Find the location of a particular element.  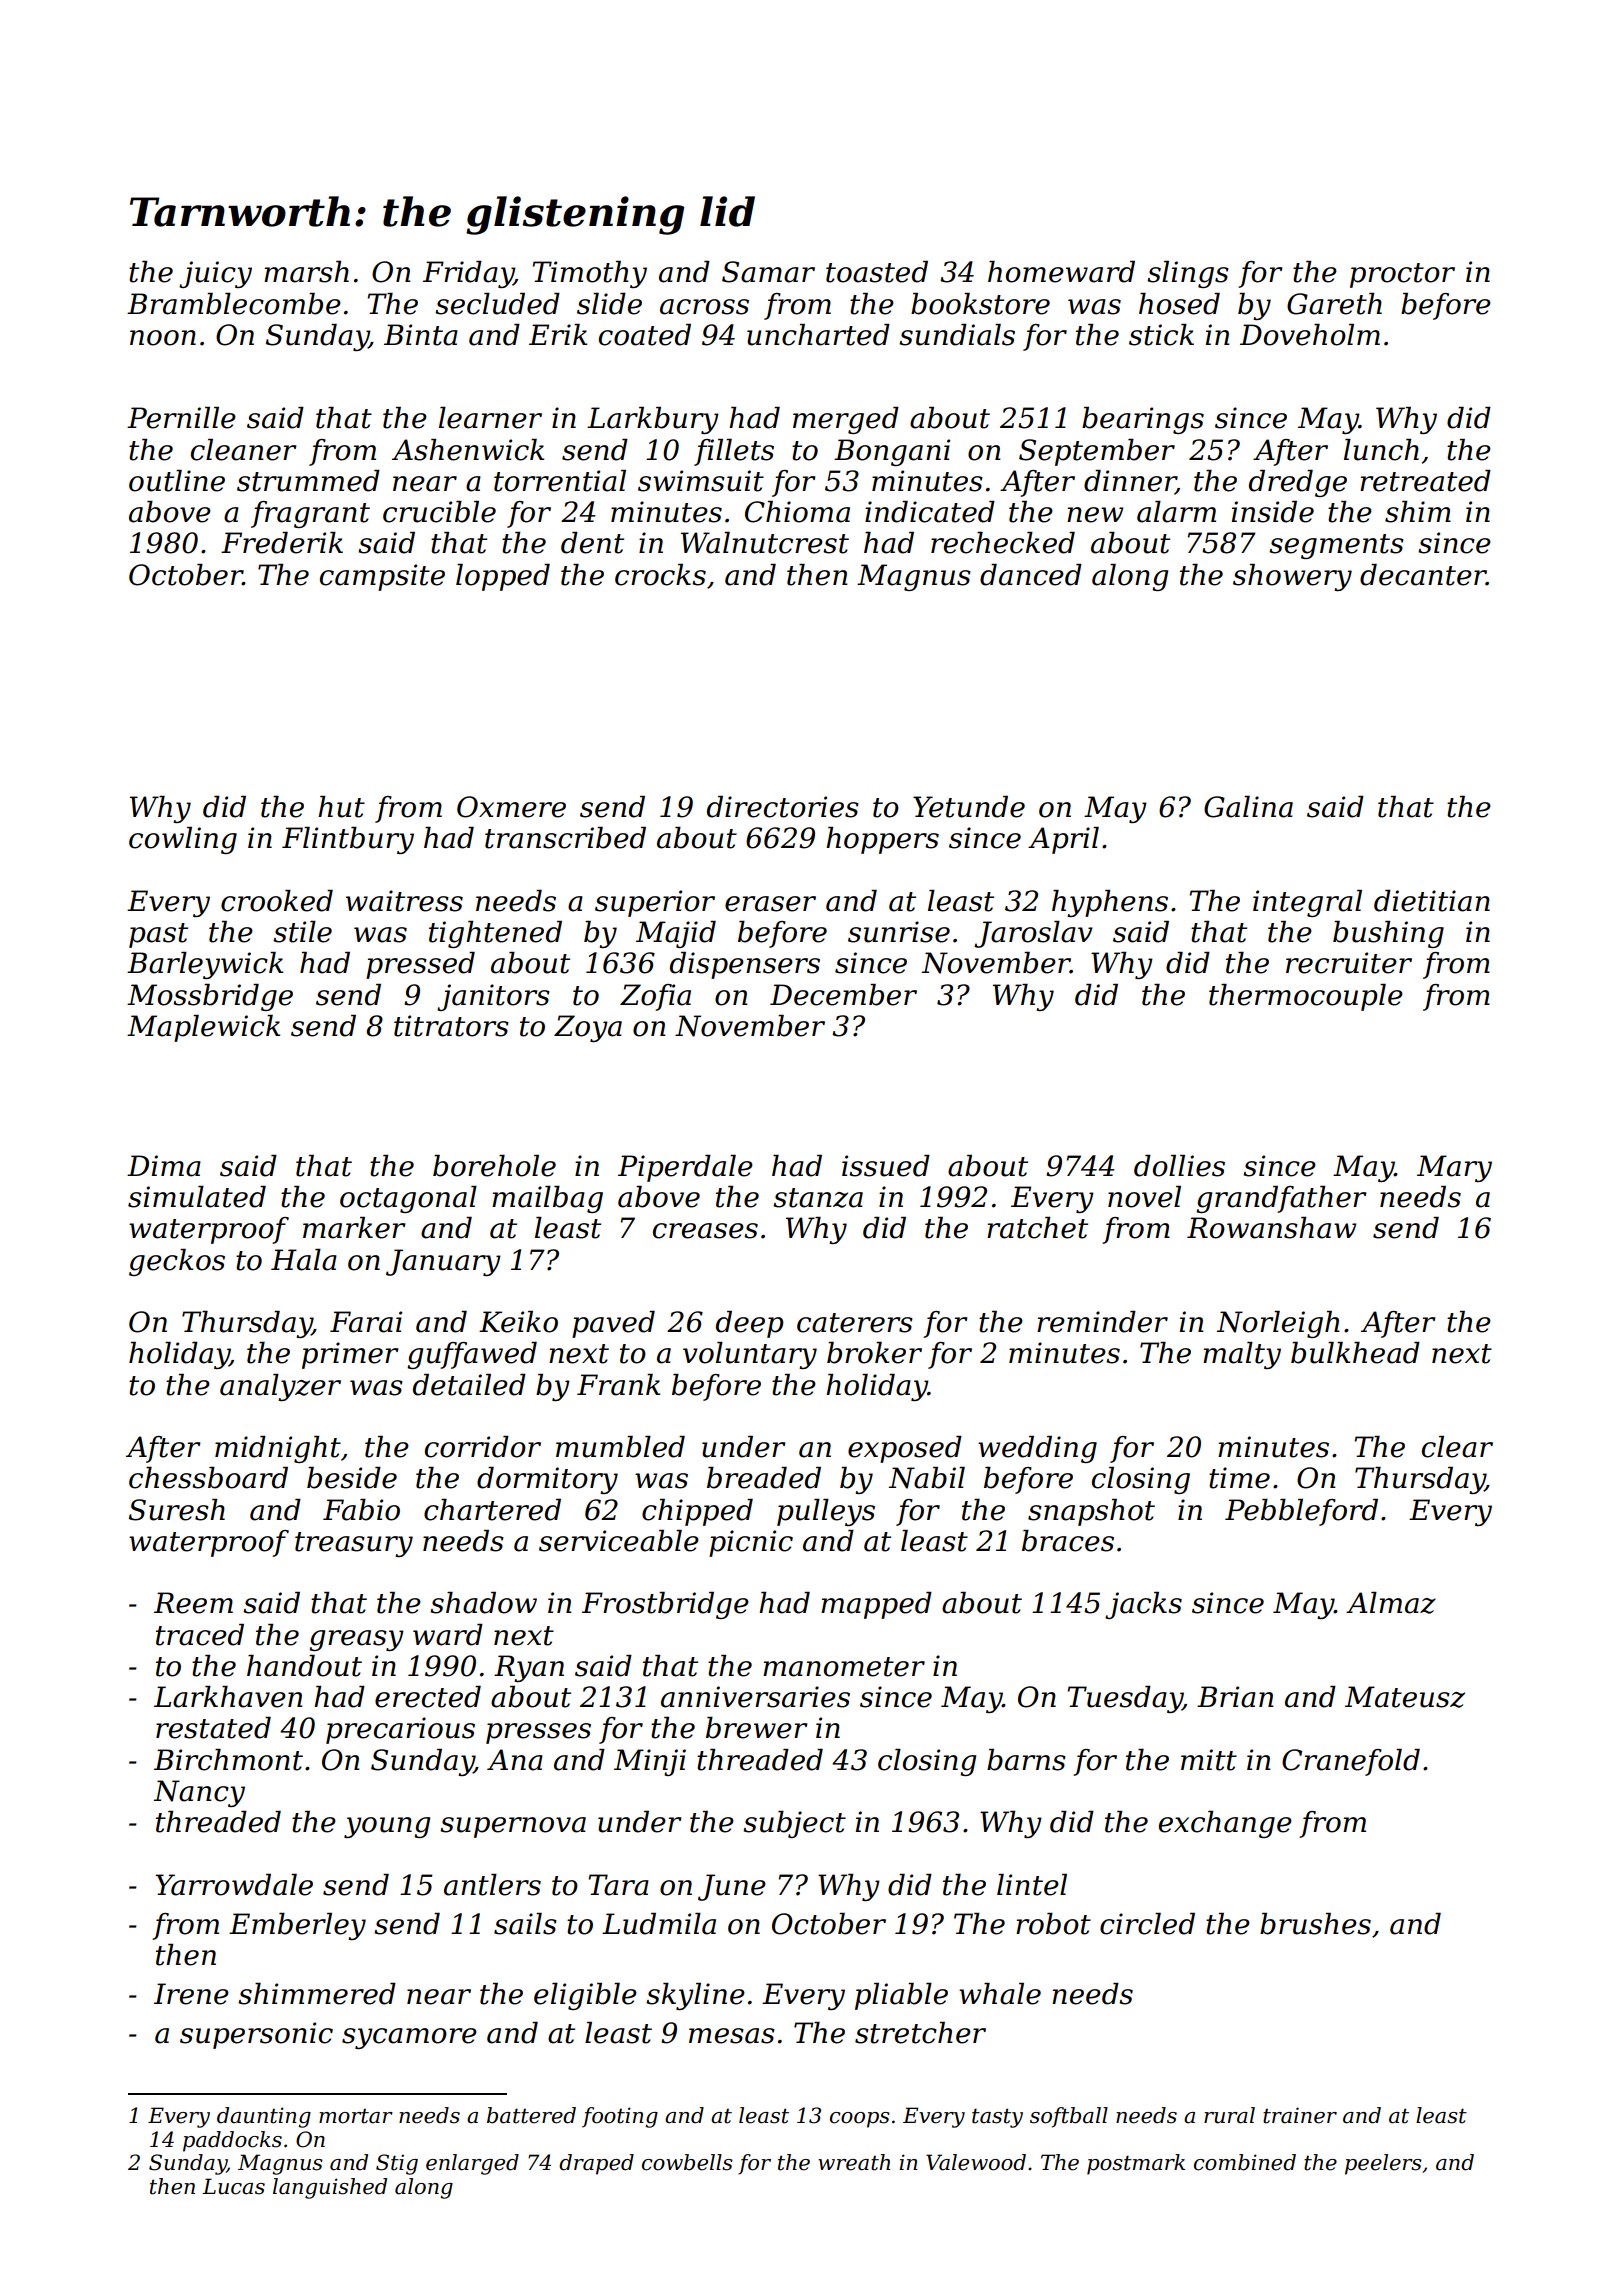

supersonic is located at coordinates (256, 2035).
